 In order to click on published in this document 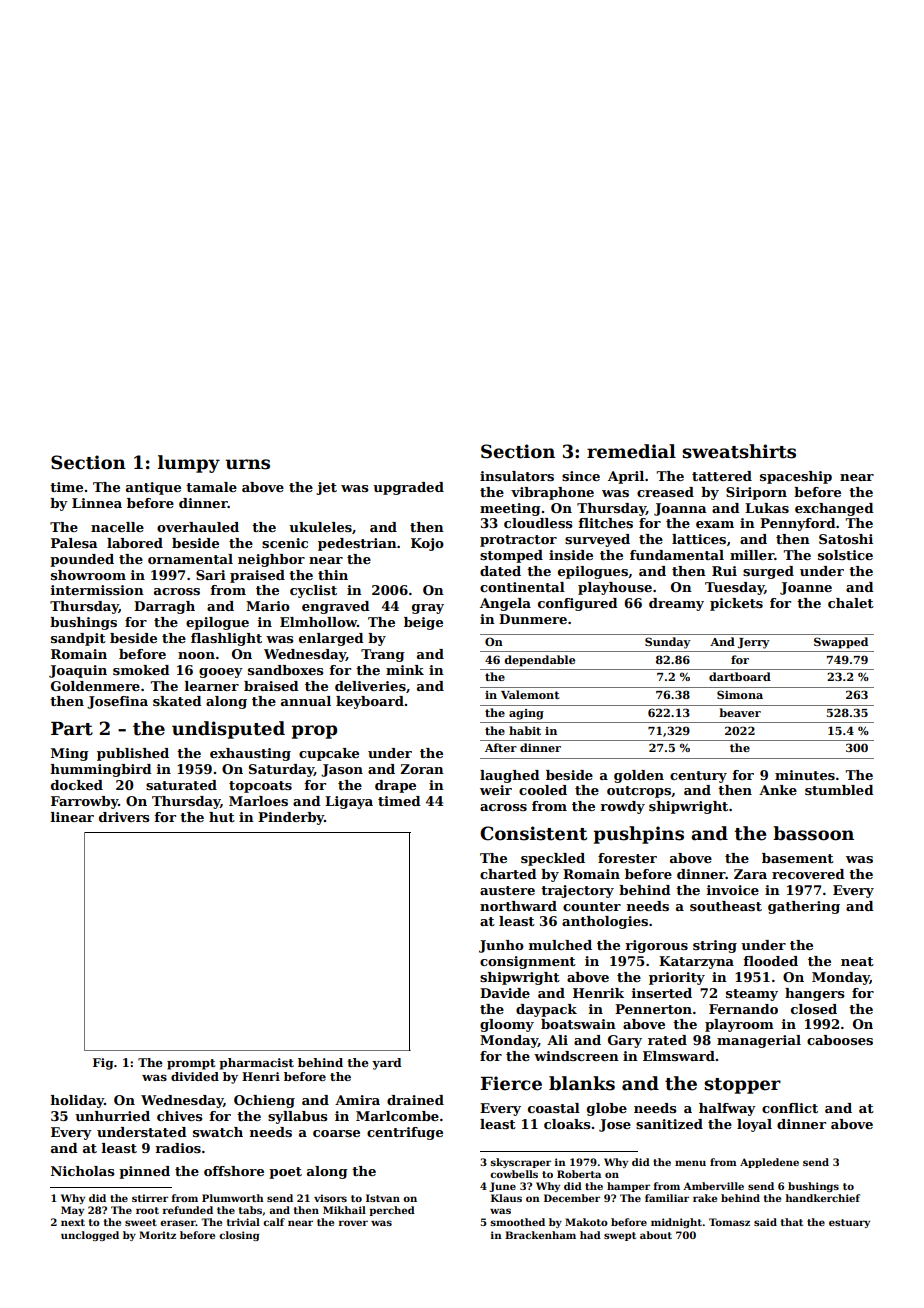, I will do `click(133, 754)`.
